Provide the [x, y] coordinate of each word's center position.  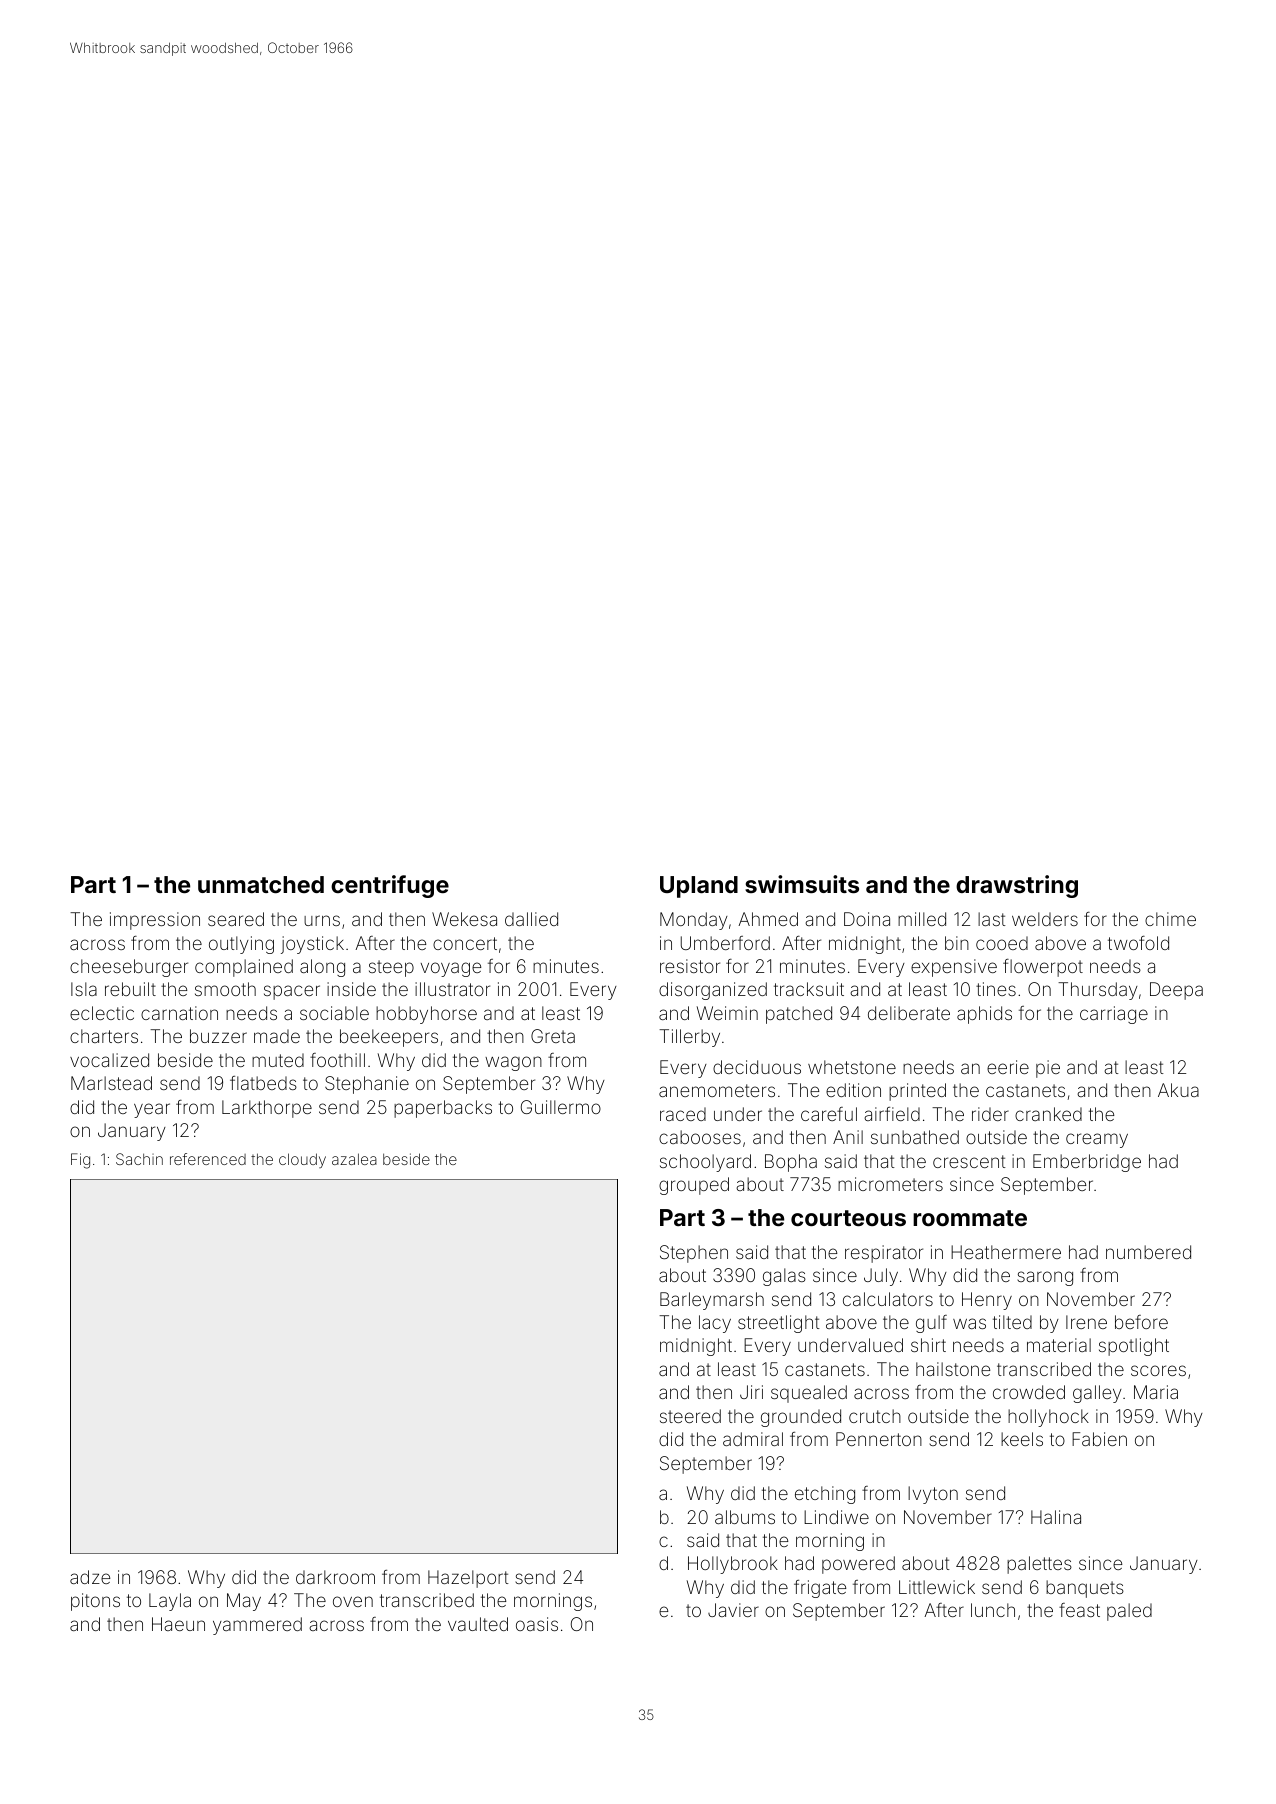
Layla [170, 1602]
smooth [225, 989]
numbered [1148, 1252]
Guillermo [561, 1107]
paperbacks [443, 1109]
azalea [354, 1159]
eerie [1008, 1067]
